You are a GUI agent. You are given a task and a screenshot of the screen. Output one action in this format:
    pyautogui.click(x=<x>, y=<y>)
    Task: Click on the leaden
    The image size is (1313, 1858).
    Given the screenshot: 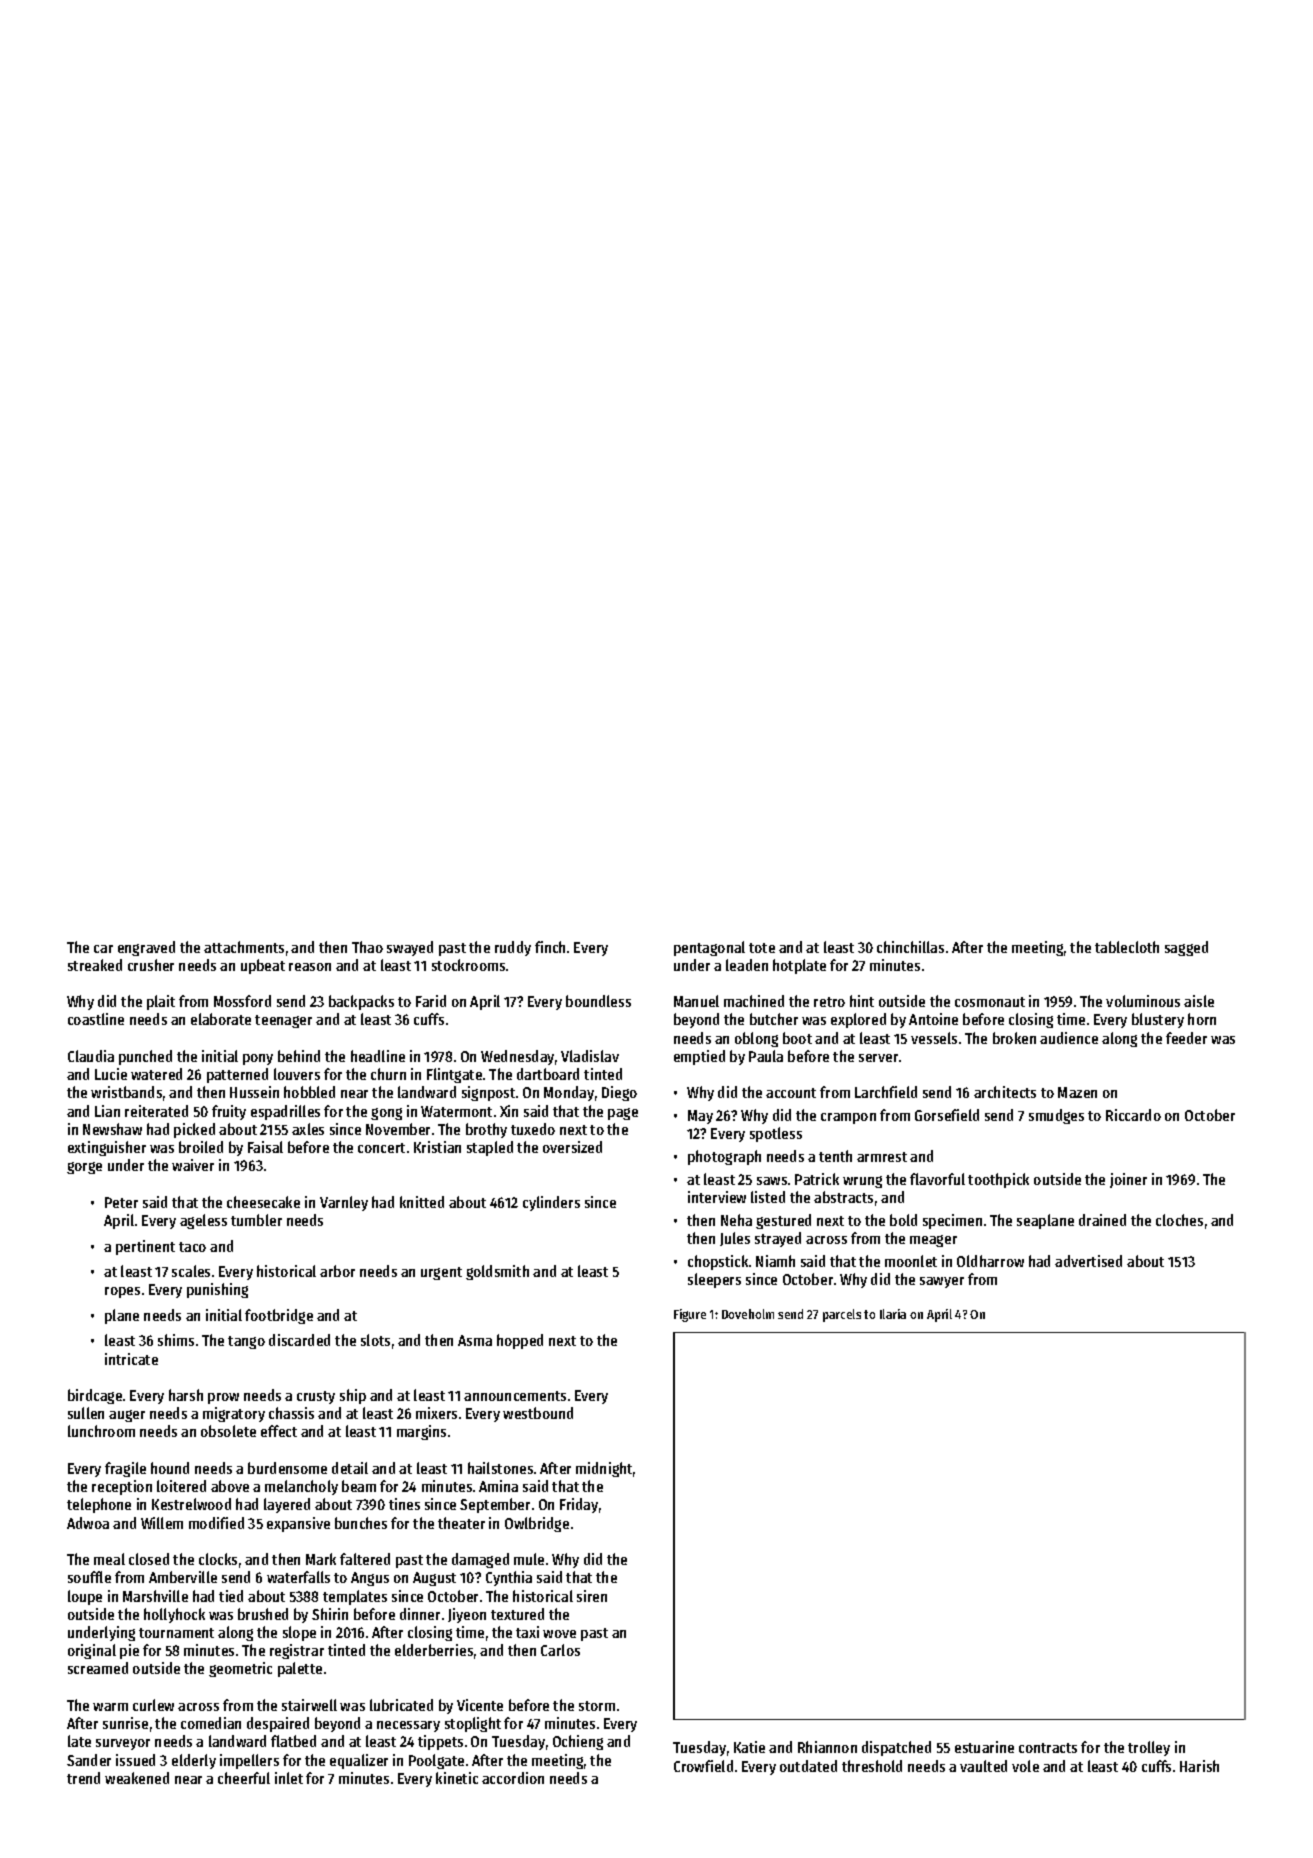 What is the action you would take?
    pyautogui.click(x=747, y=965)
